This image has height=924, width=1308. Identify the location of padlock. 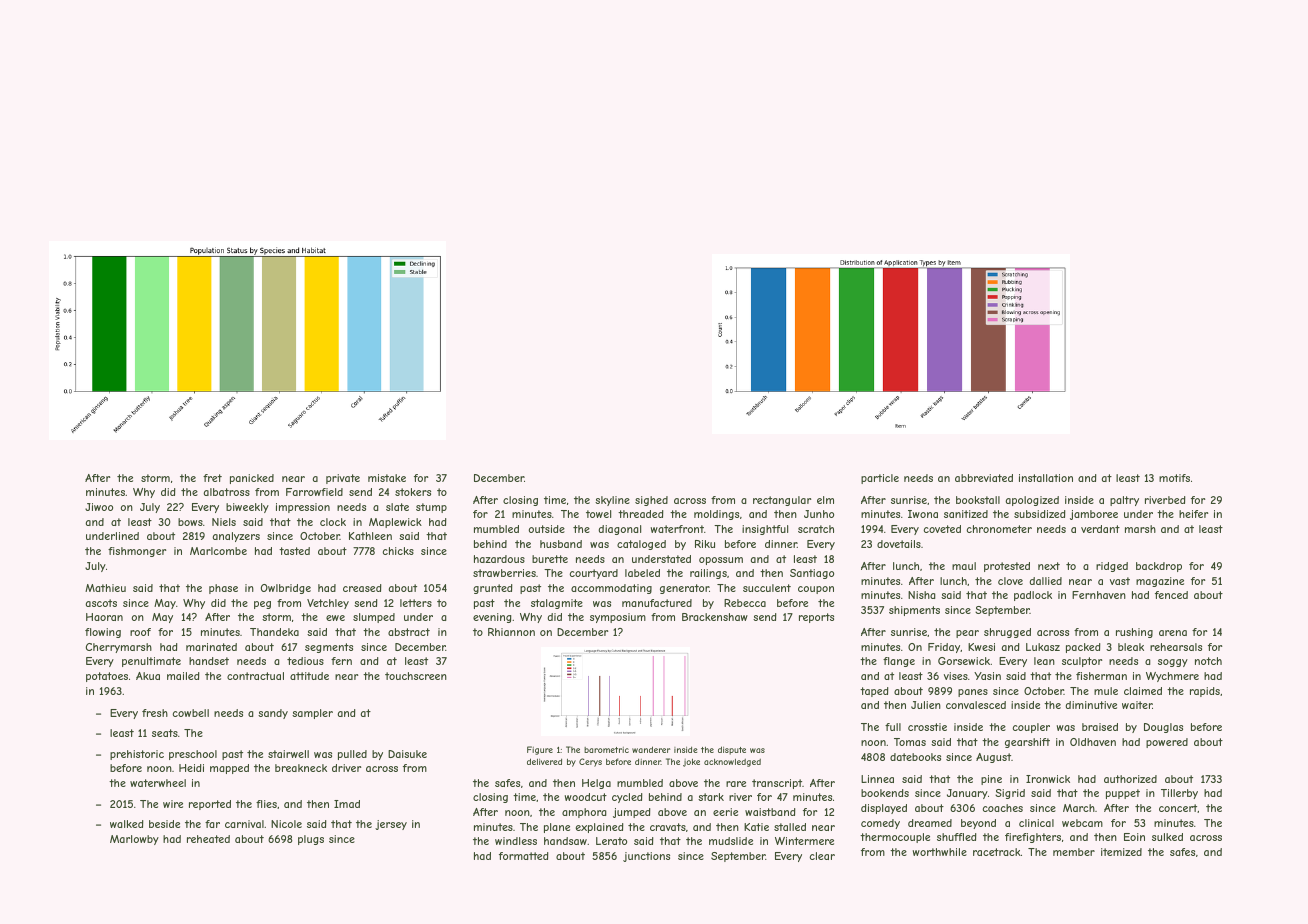
(1033, 596).
